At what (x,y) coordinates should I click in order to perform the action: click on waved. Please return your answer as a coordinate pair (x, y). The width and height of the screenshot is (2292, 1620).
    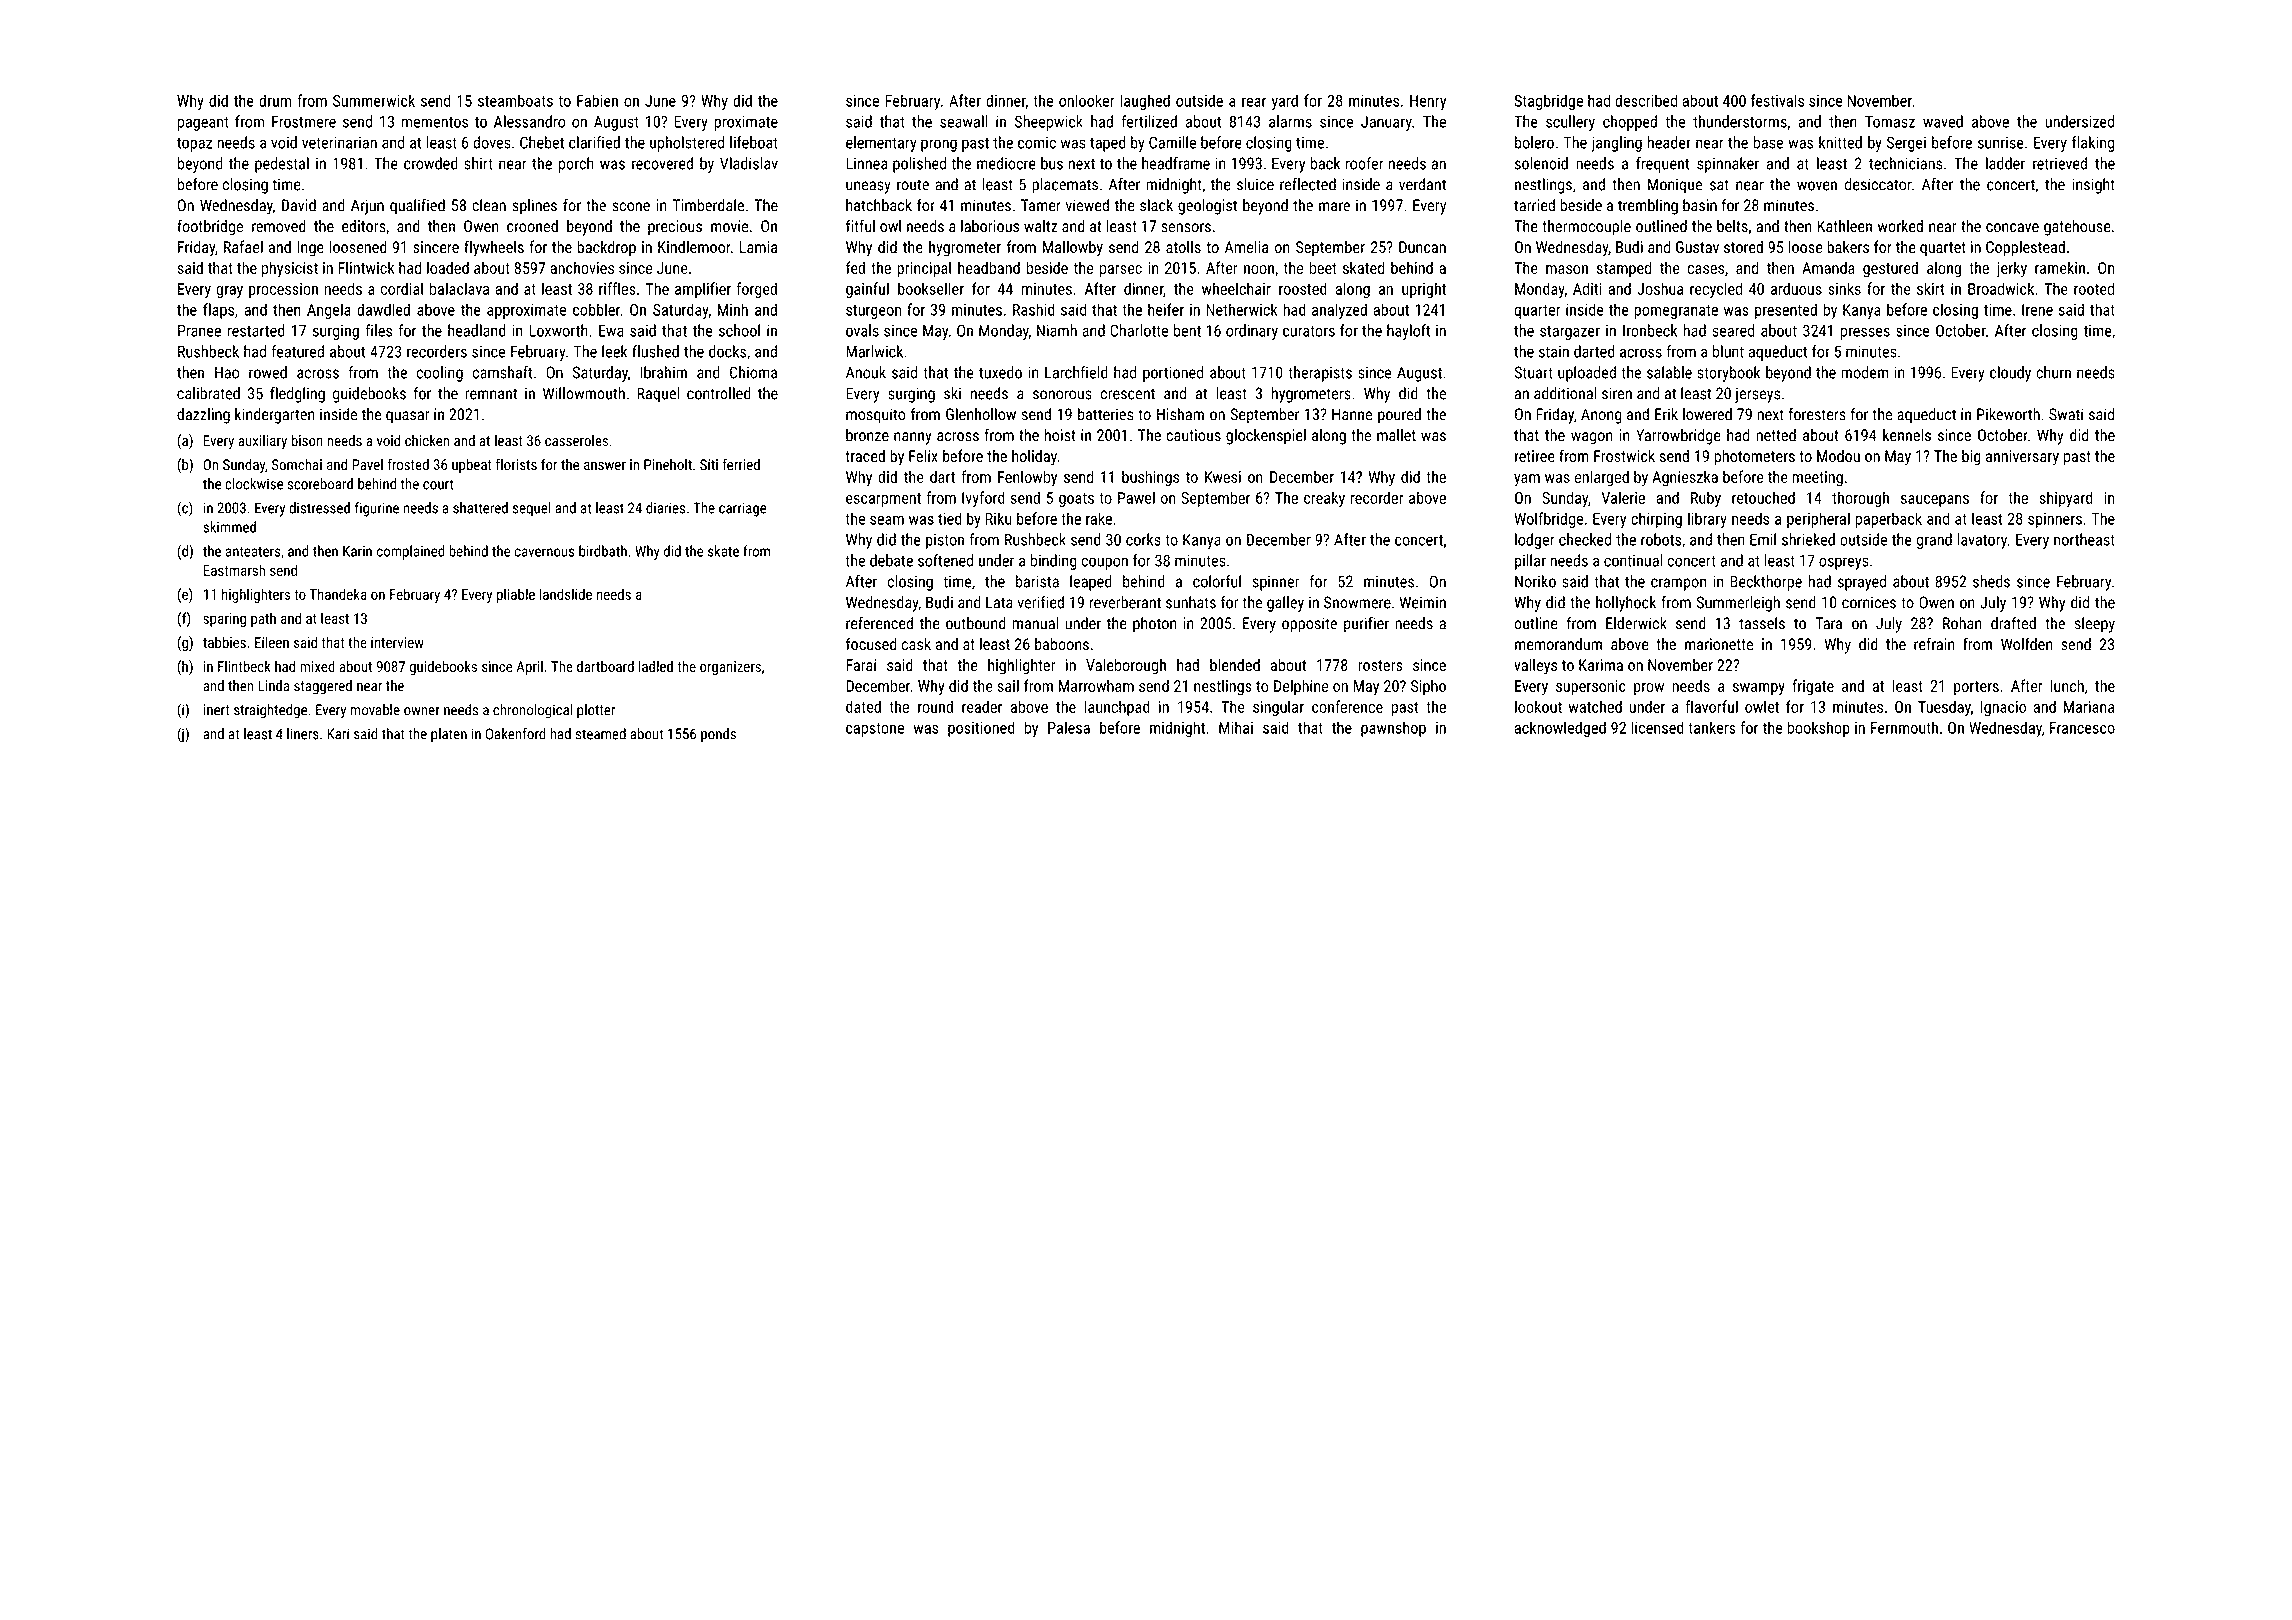
    Looking at the image, I should click on (1943, 121).
